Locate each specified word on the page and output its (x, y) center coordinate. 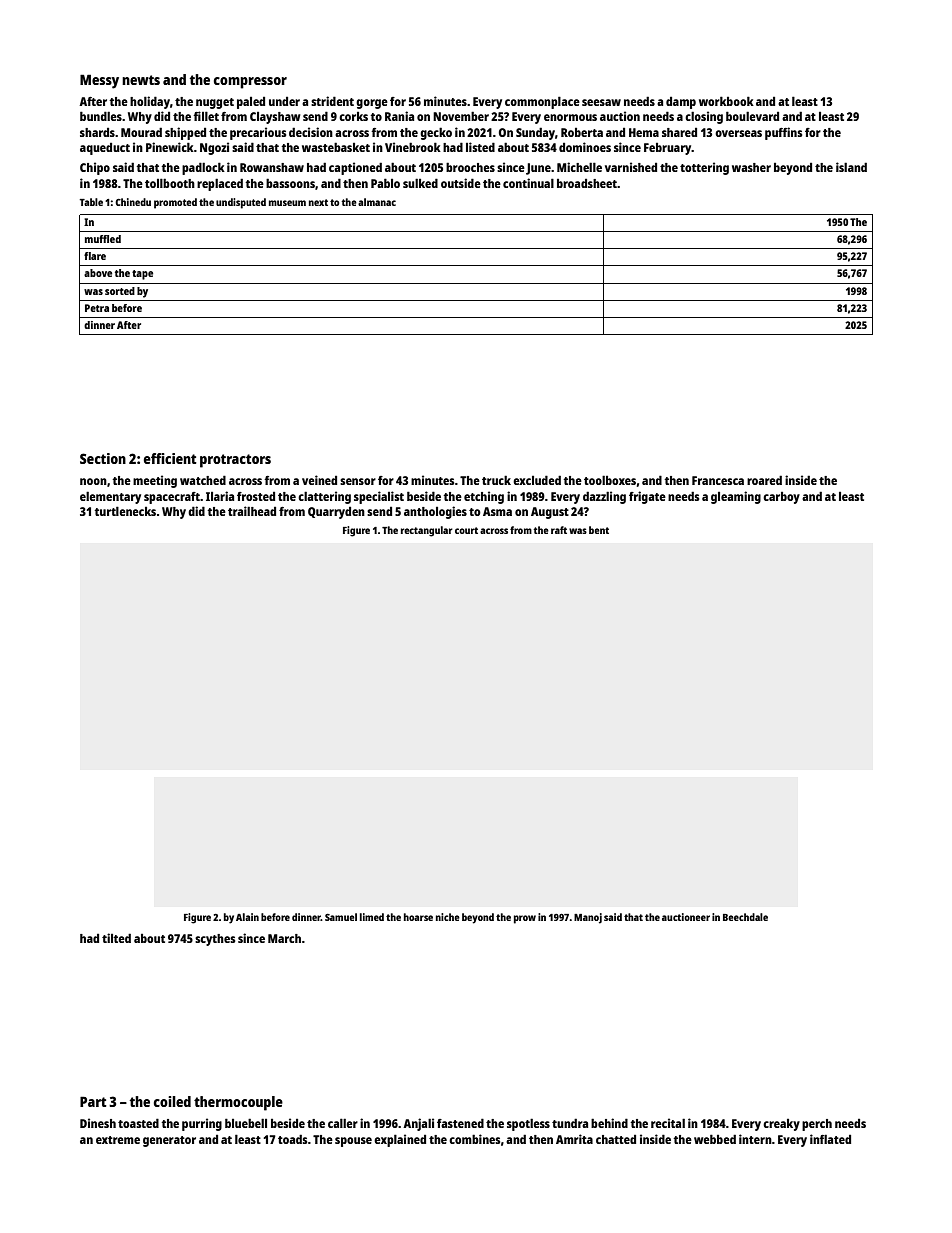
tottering (704, 168)
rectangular (427, 531)
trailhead (252, 511)
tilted (116, 938)
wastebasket (336, 147)
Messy (99, 81)
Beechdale (745, 917)
